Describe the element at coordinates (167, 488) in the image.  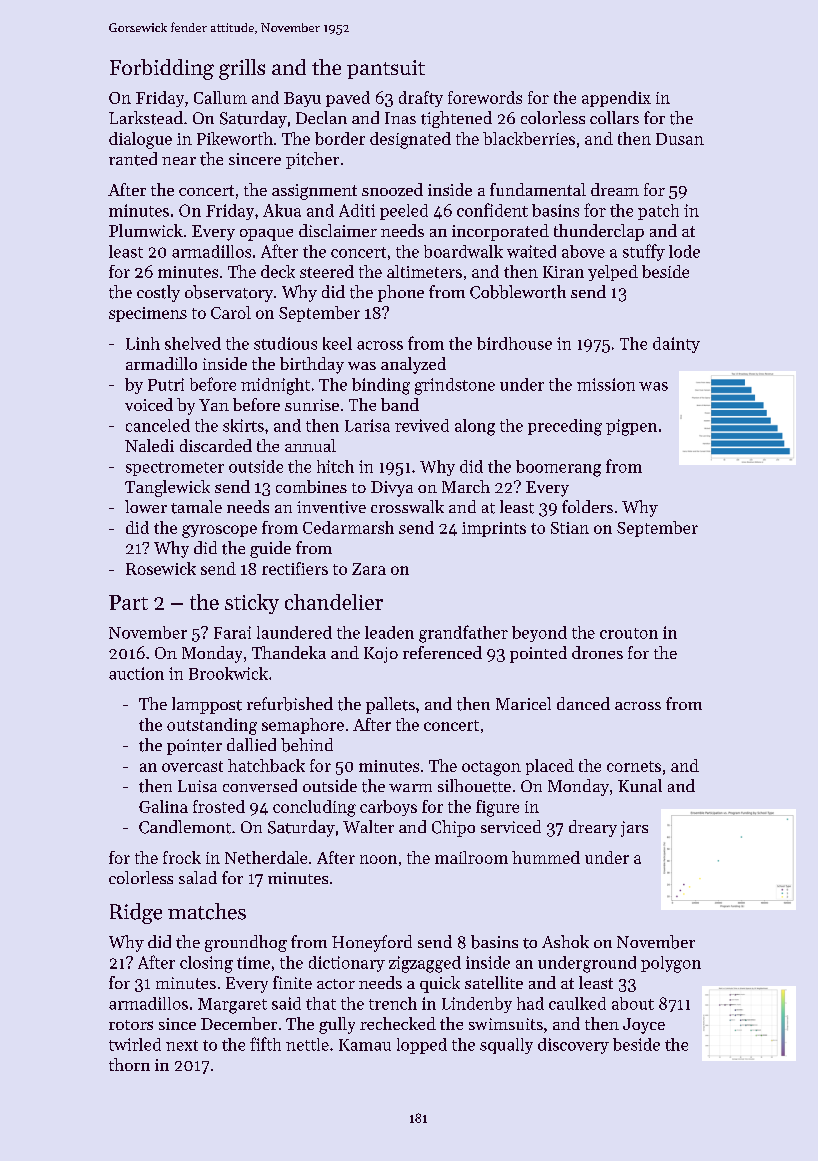
I see `Tanglewick` at that location.
